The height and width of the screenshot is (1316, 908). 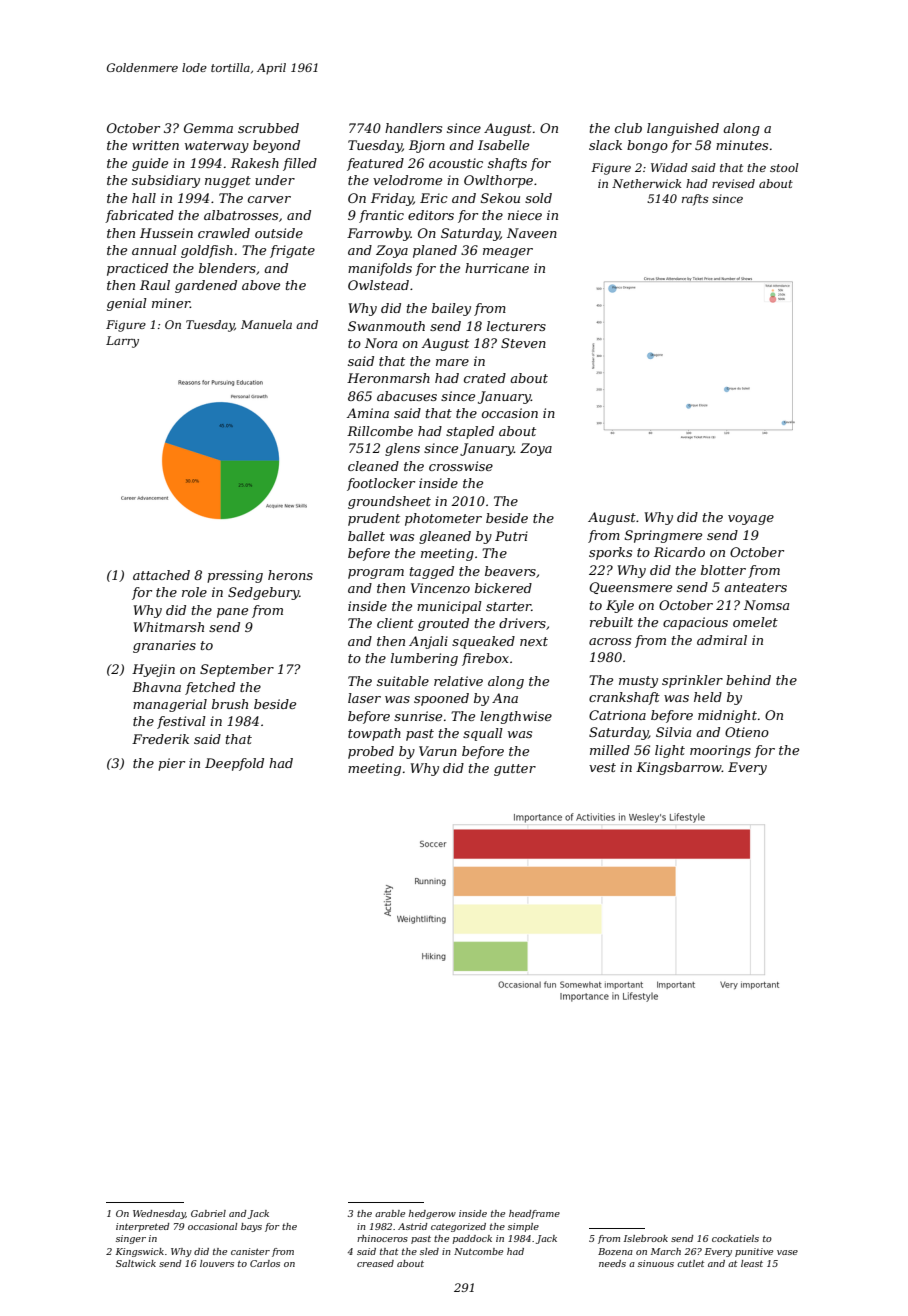 What do you see at coordinates (679, 768) in the screenshot?
I see `Kingsbarrow` at bounding box center [679, 768].
